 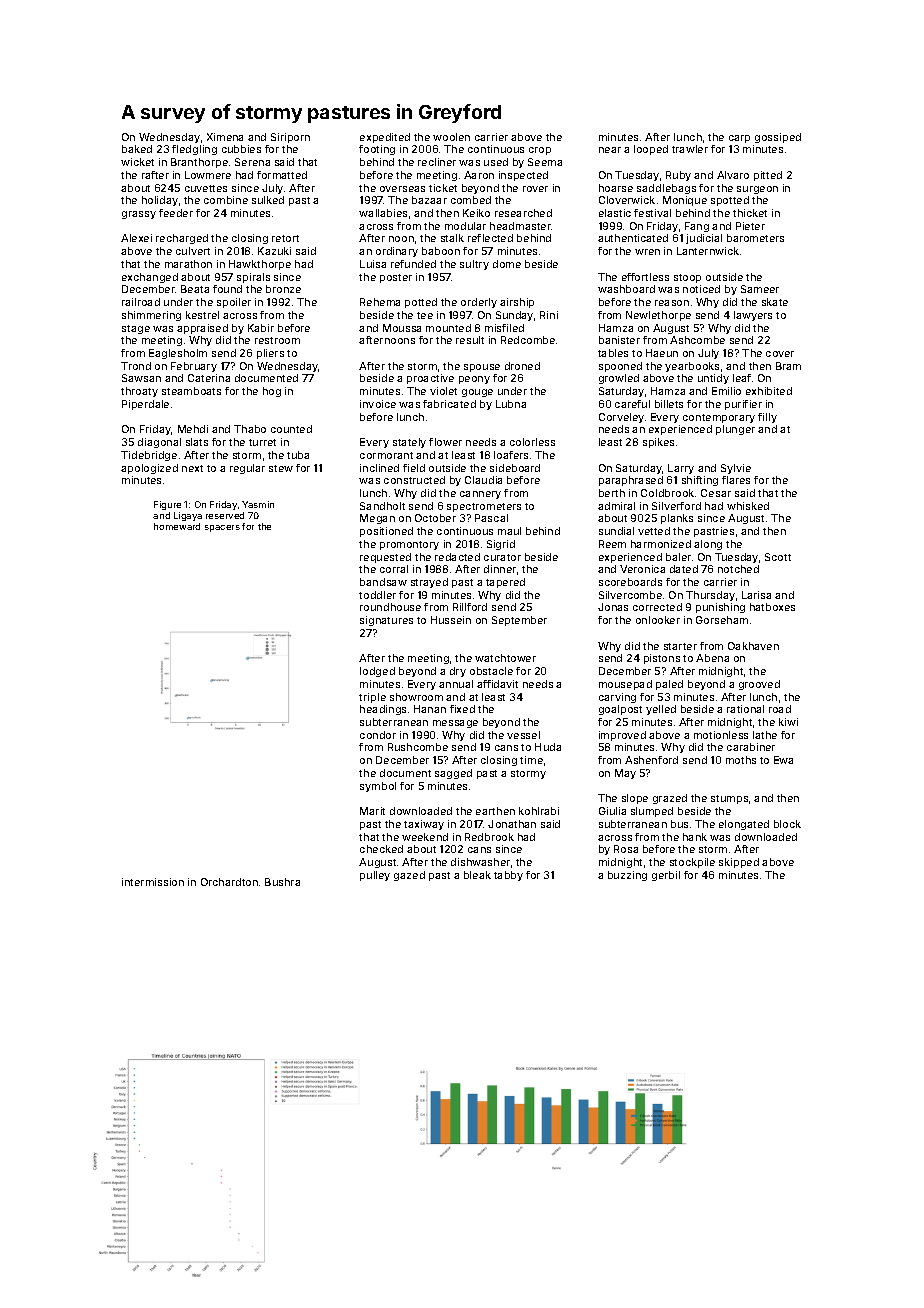 What do you see at coordinates (225, 137) in the document?
I see `Ximena` at bounding box center [225, 137].
